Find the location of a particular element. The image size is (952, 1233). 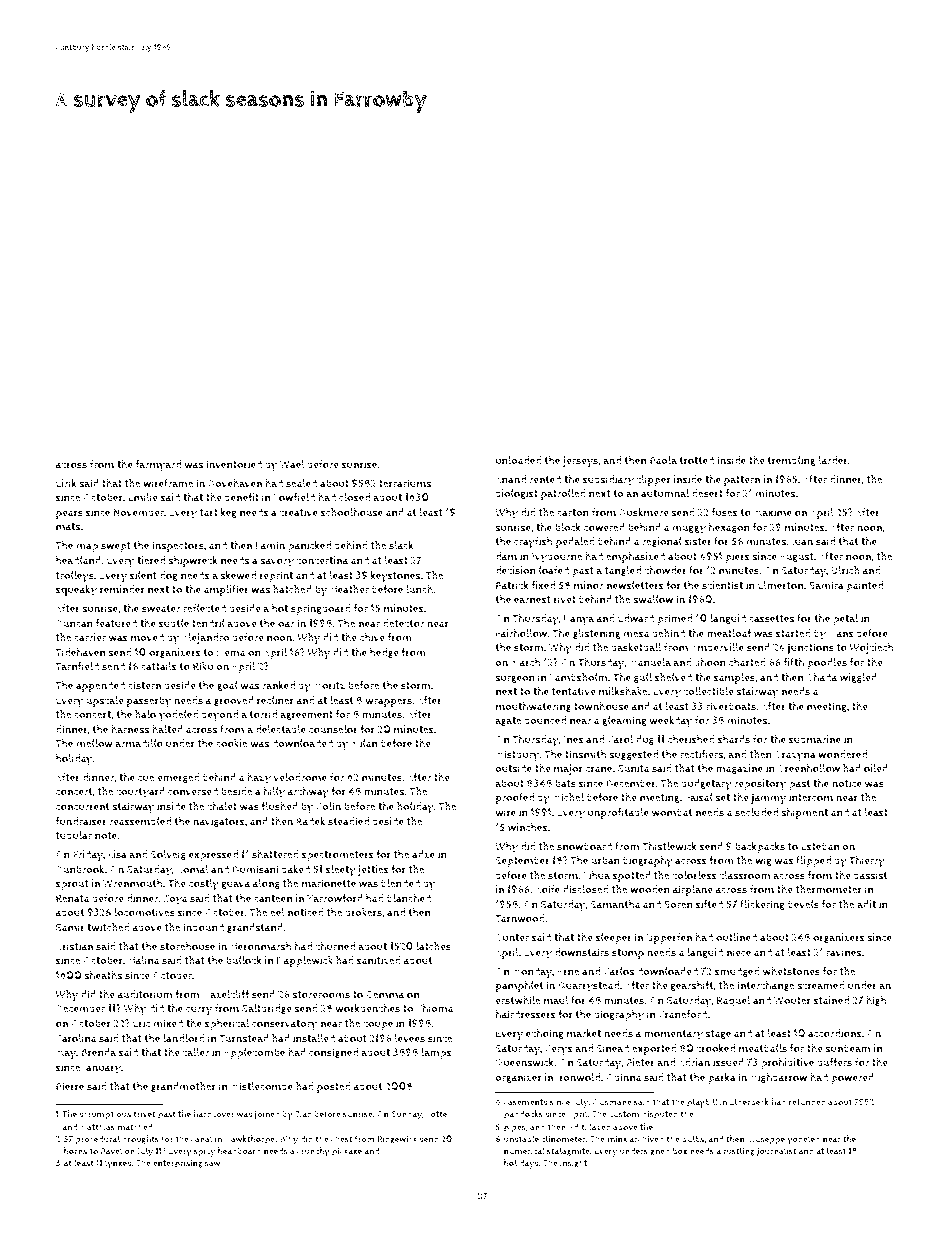

mixed is located at coordinates (168, 1023).
